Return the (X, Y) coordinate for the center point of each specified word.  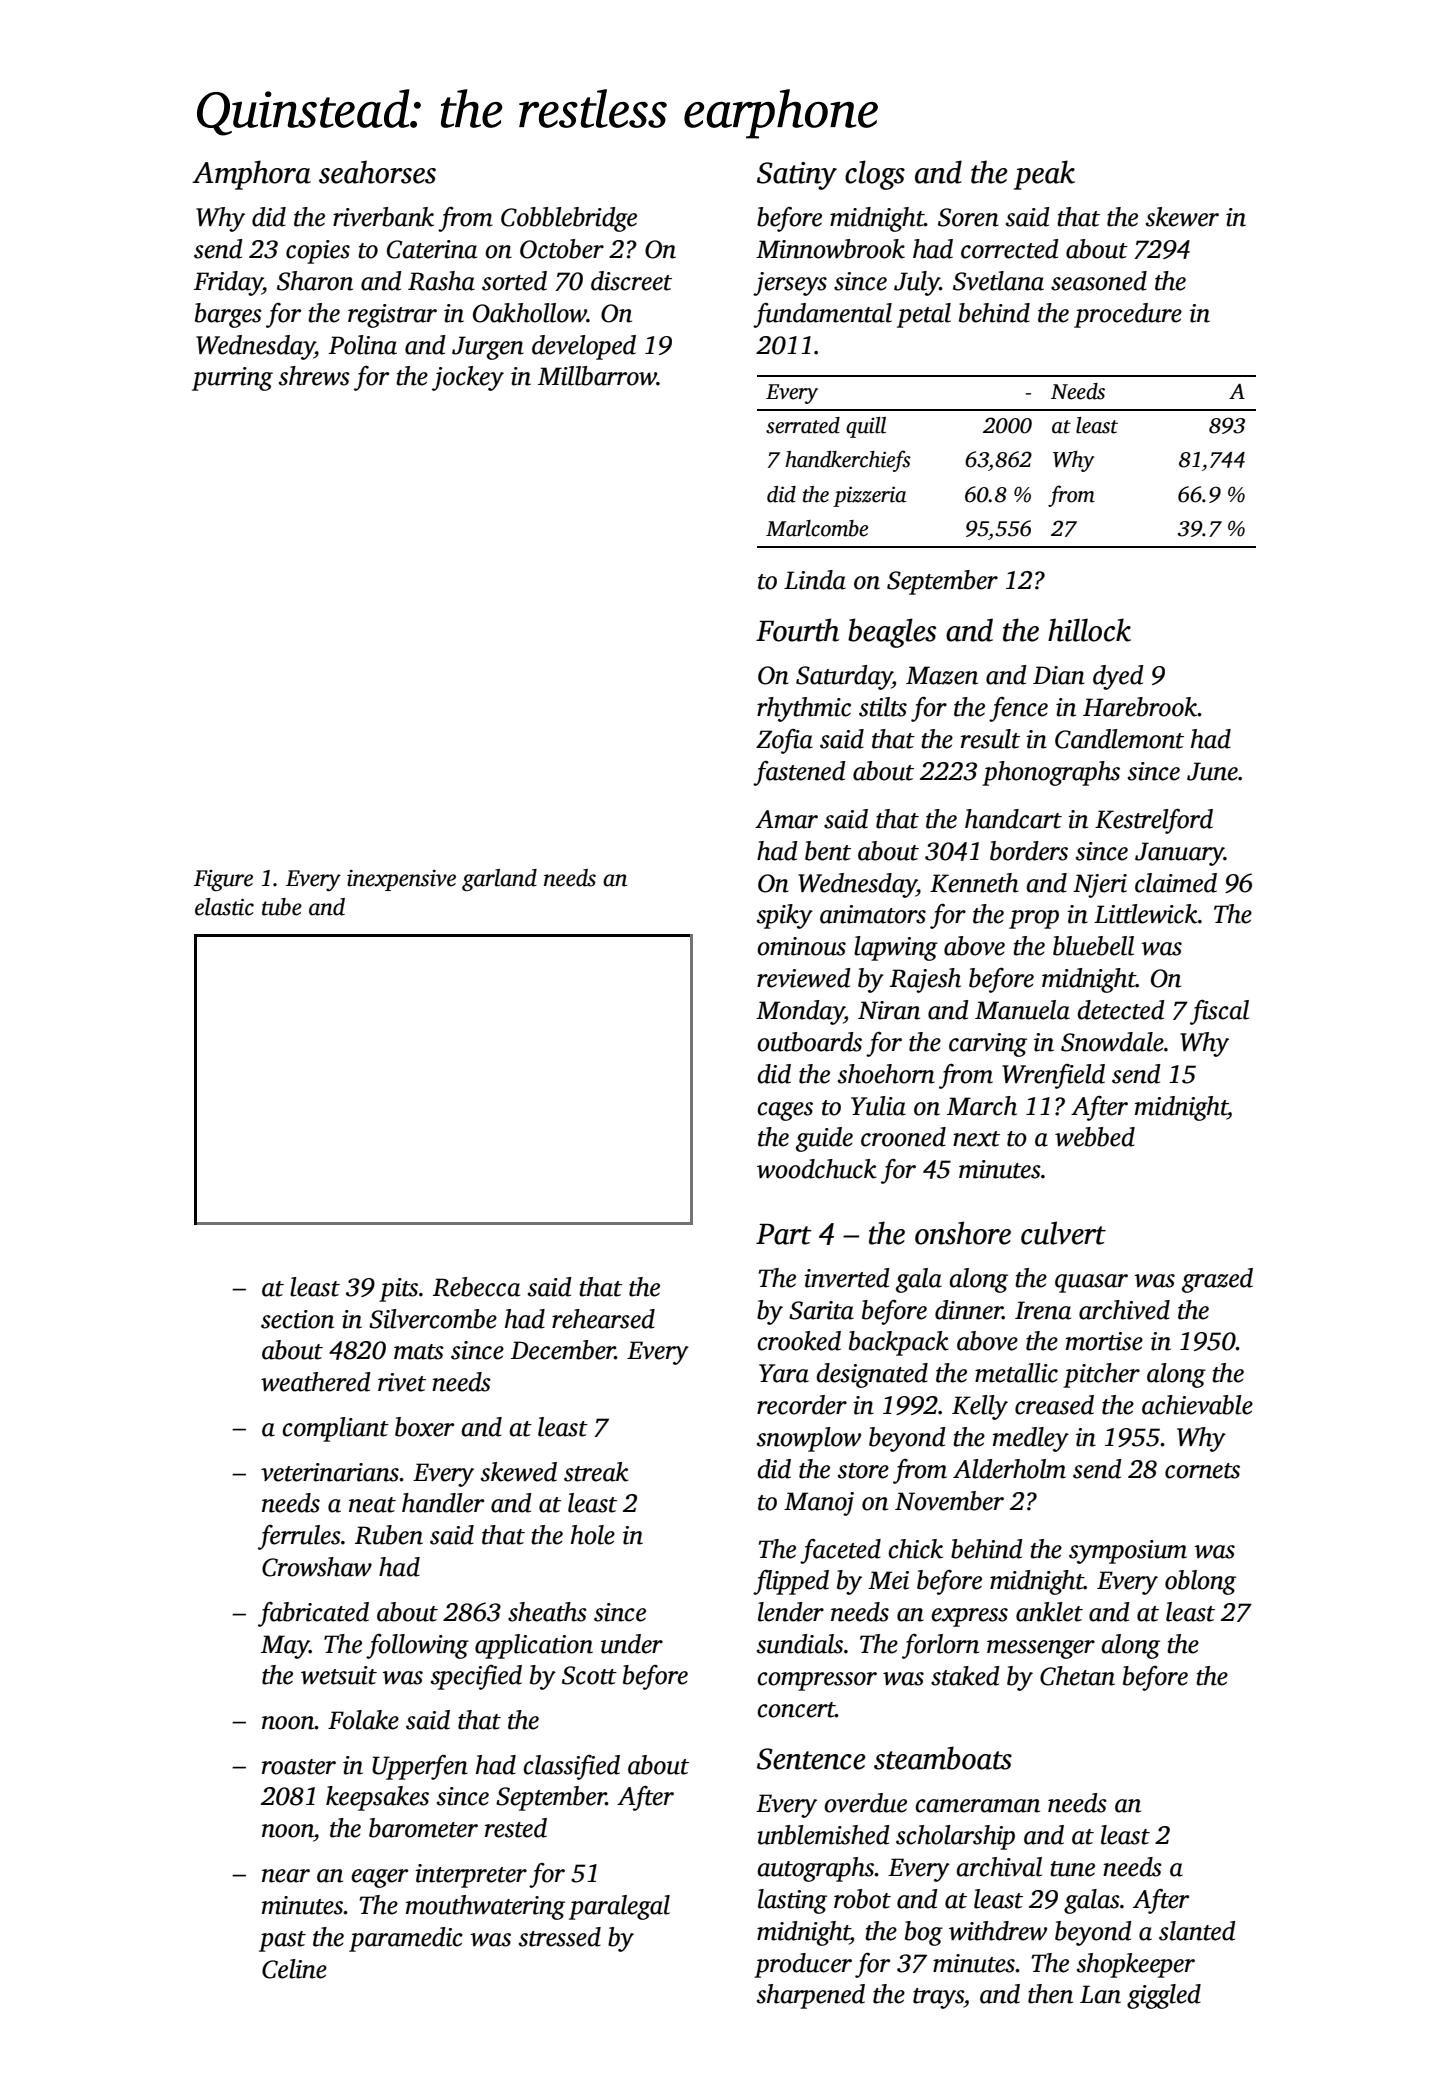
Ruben (389, 1535)
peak (1044, 175)
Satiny (797, 176)
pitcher (1101, 1375)
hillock (1089, 630)
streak (596, 1472)
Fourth (797, 630)
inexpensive (401, 880)
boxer (424, 1427)
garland (499, 880)
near (286, 1876)
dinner (969, 1310)
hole (593, 1535)
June (1212, 771)
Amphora (251, 175)
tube (282, 907)
